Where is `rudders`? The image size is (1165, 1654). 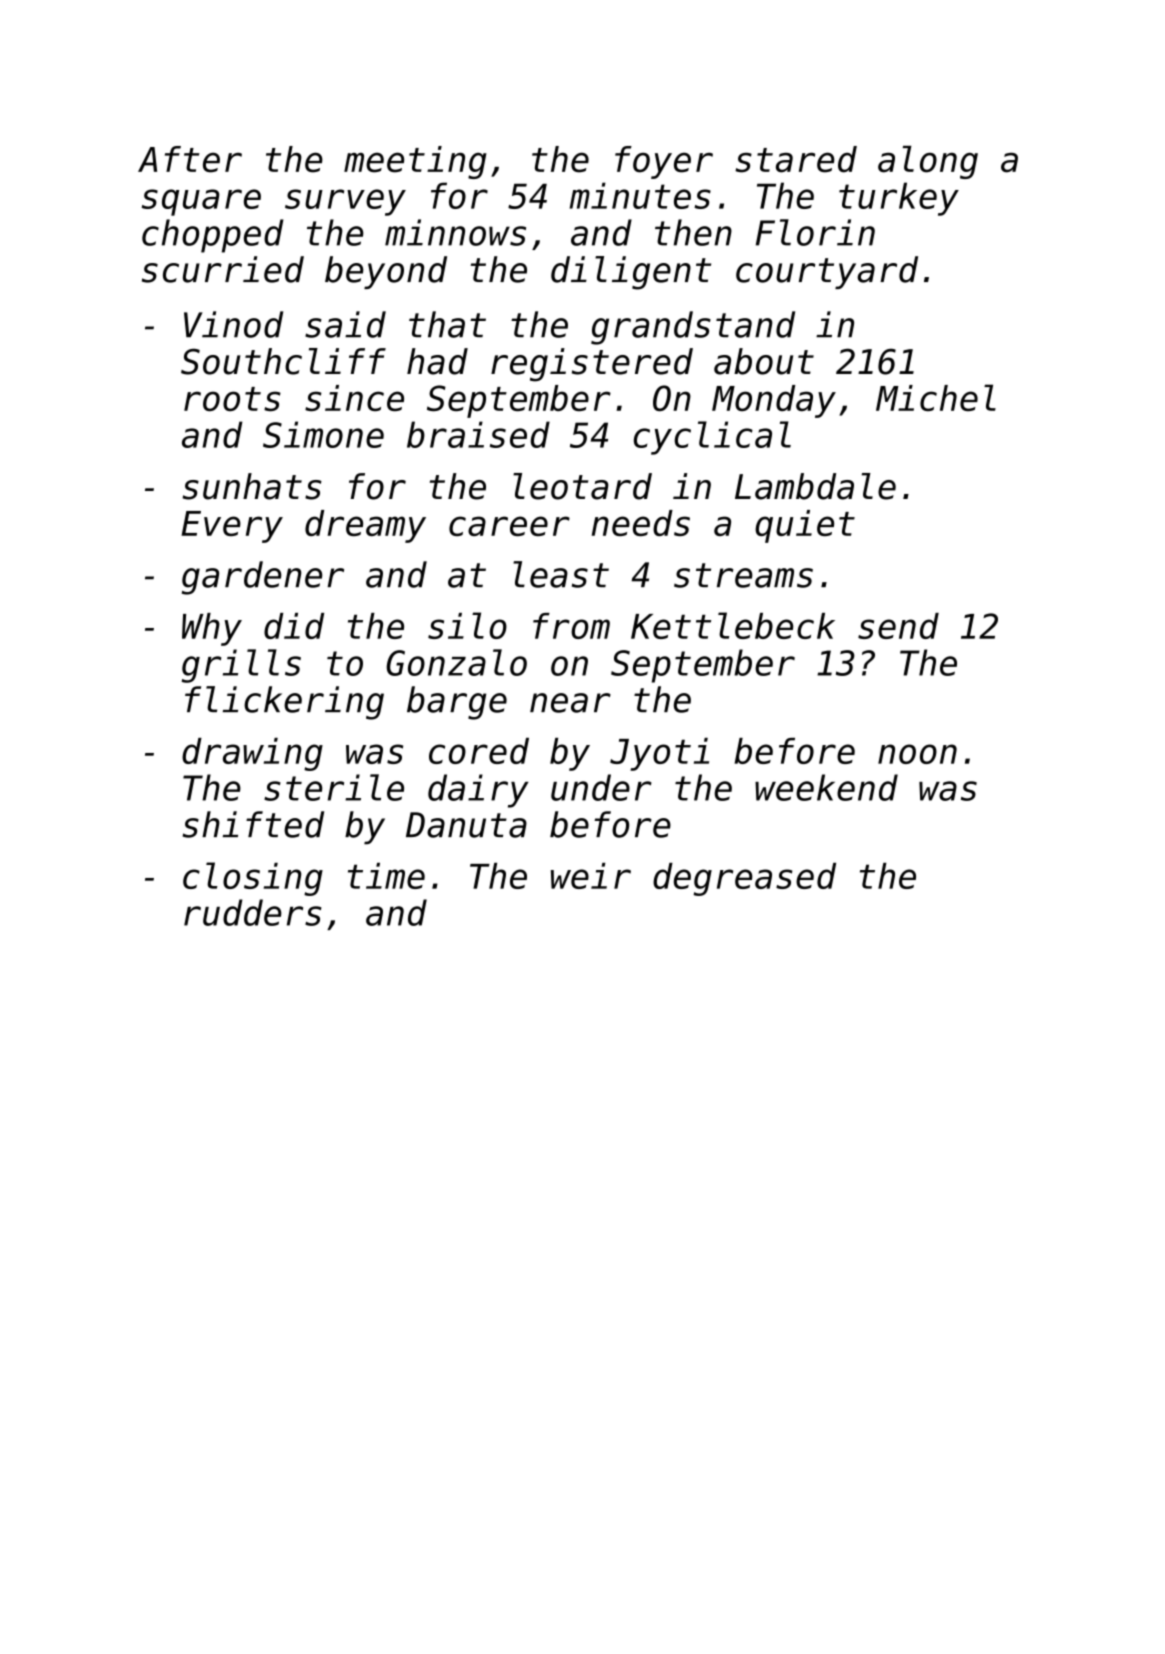 rudders is located at coordinates (252, 912).
